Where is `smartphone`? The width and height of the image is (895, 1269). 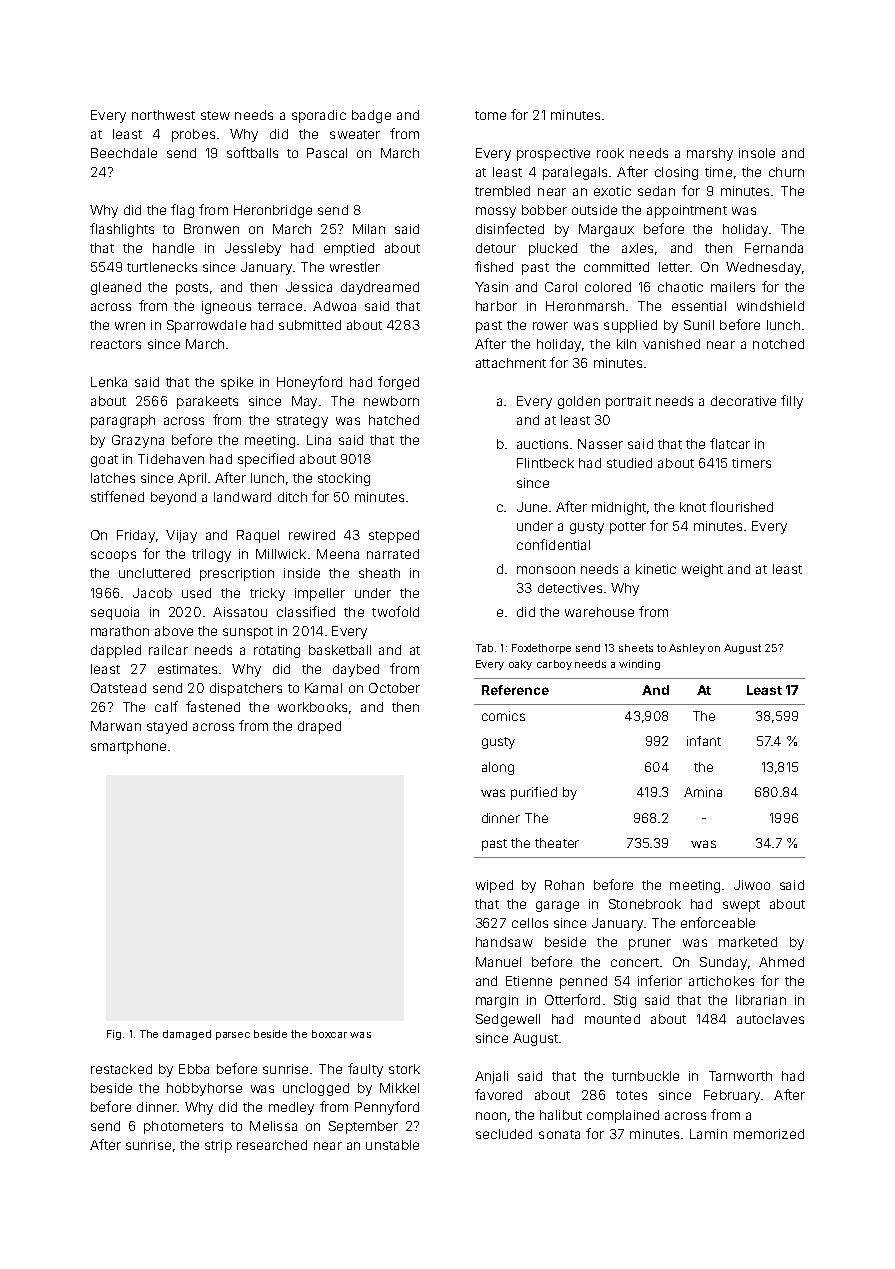 smartphone is located at coordinates (128, 747).
